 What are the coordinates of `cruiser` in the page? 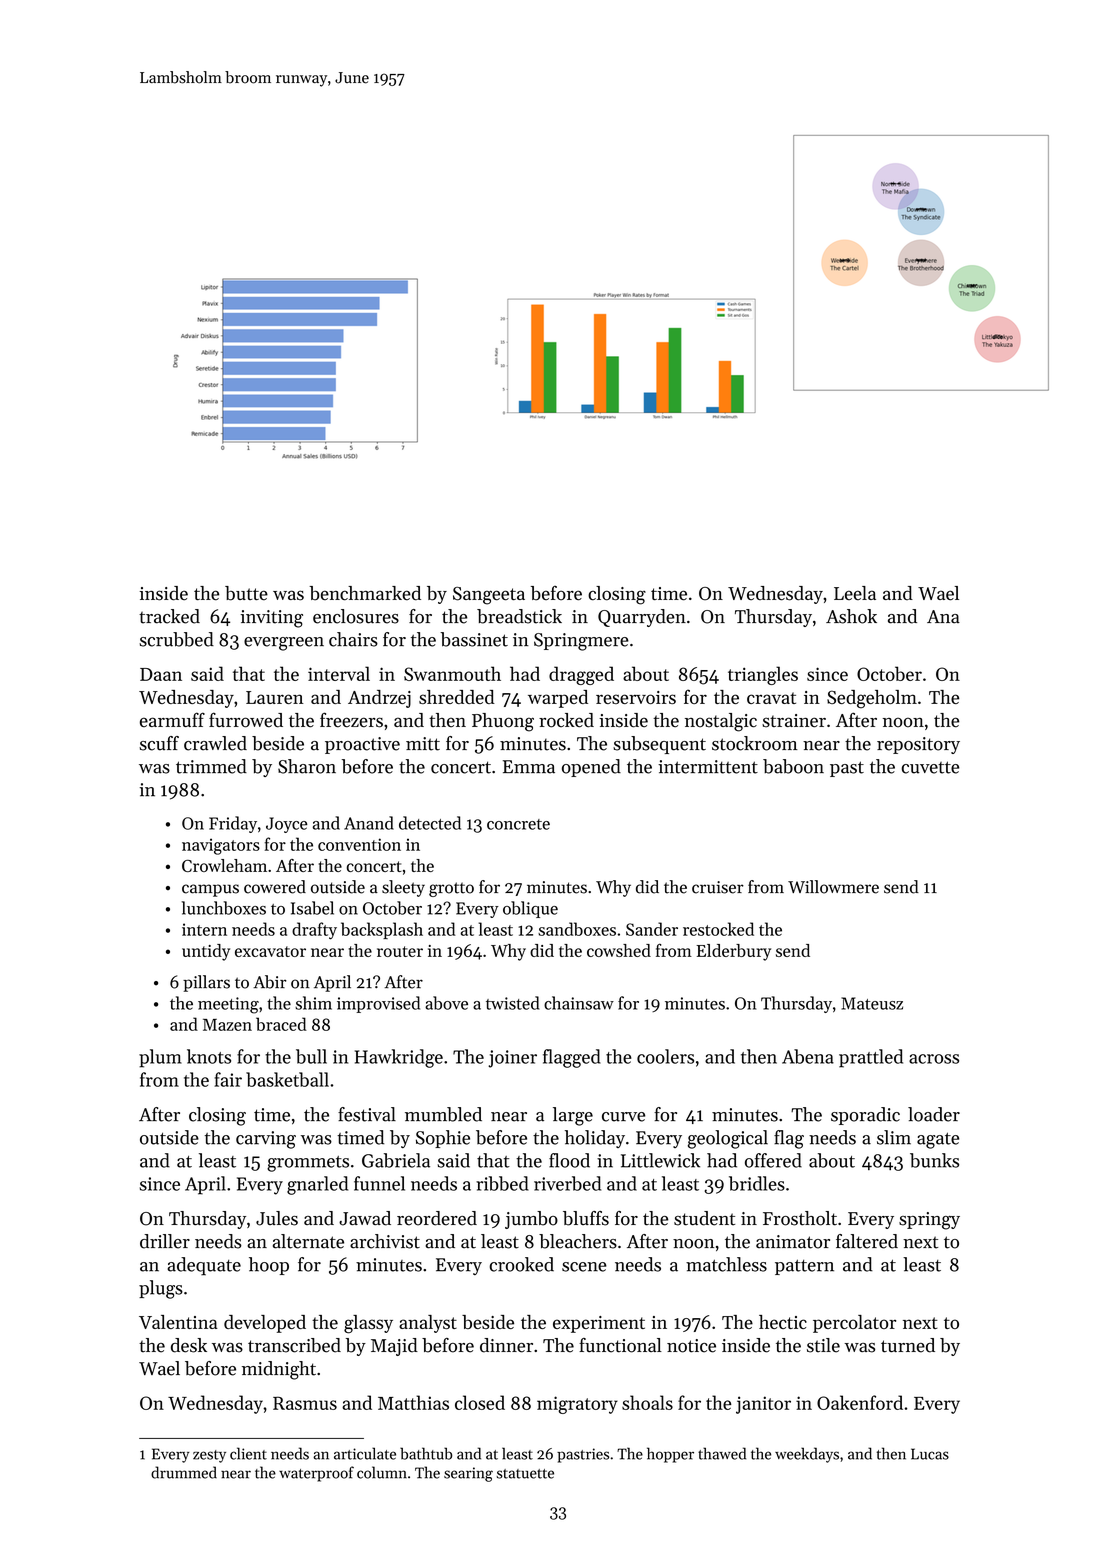 It's located at (718, 887).
